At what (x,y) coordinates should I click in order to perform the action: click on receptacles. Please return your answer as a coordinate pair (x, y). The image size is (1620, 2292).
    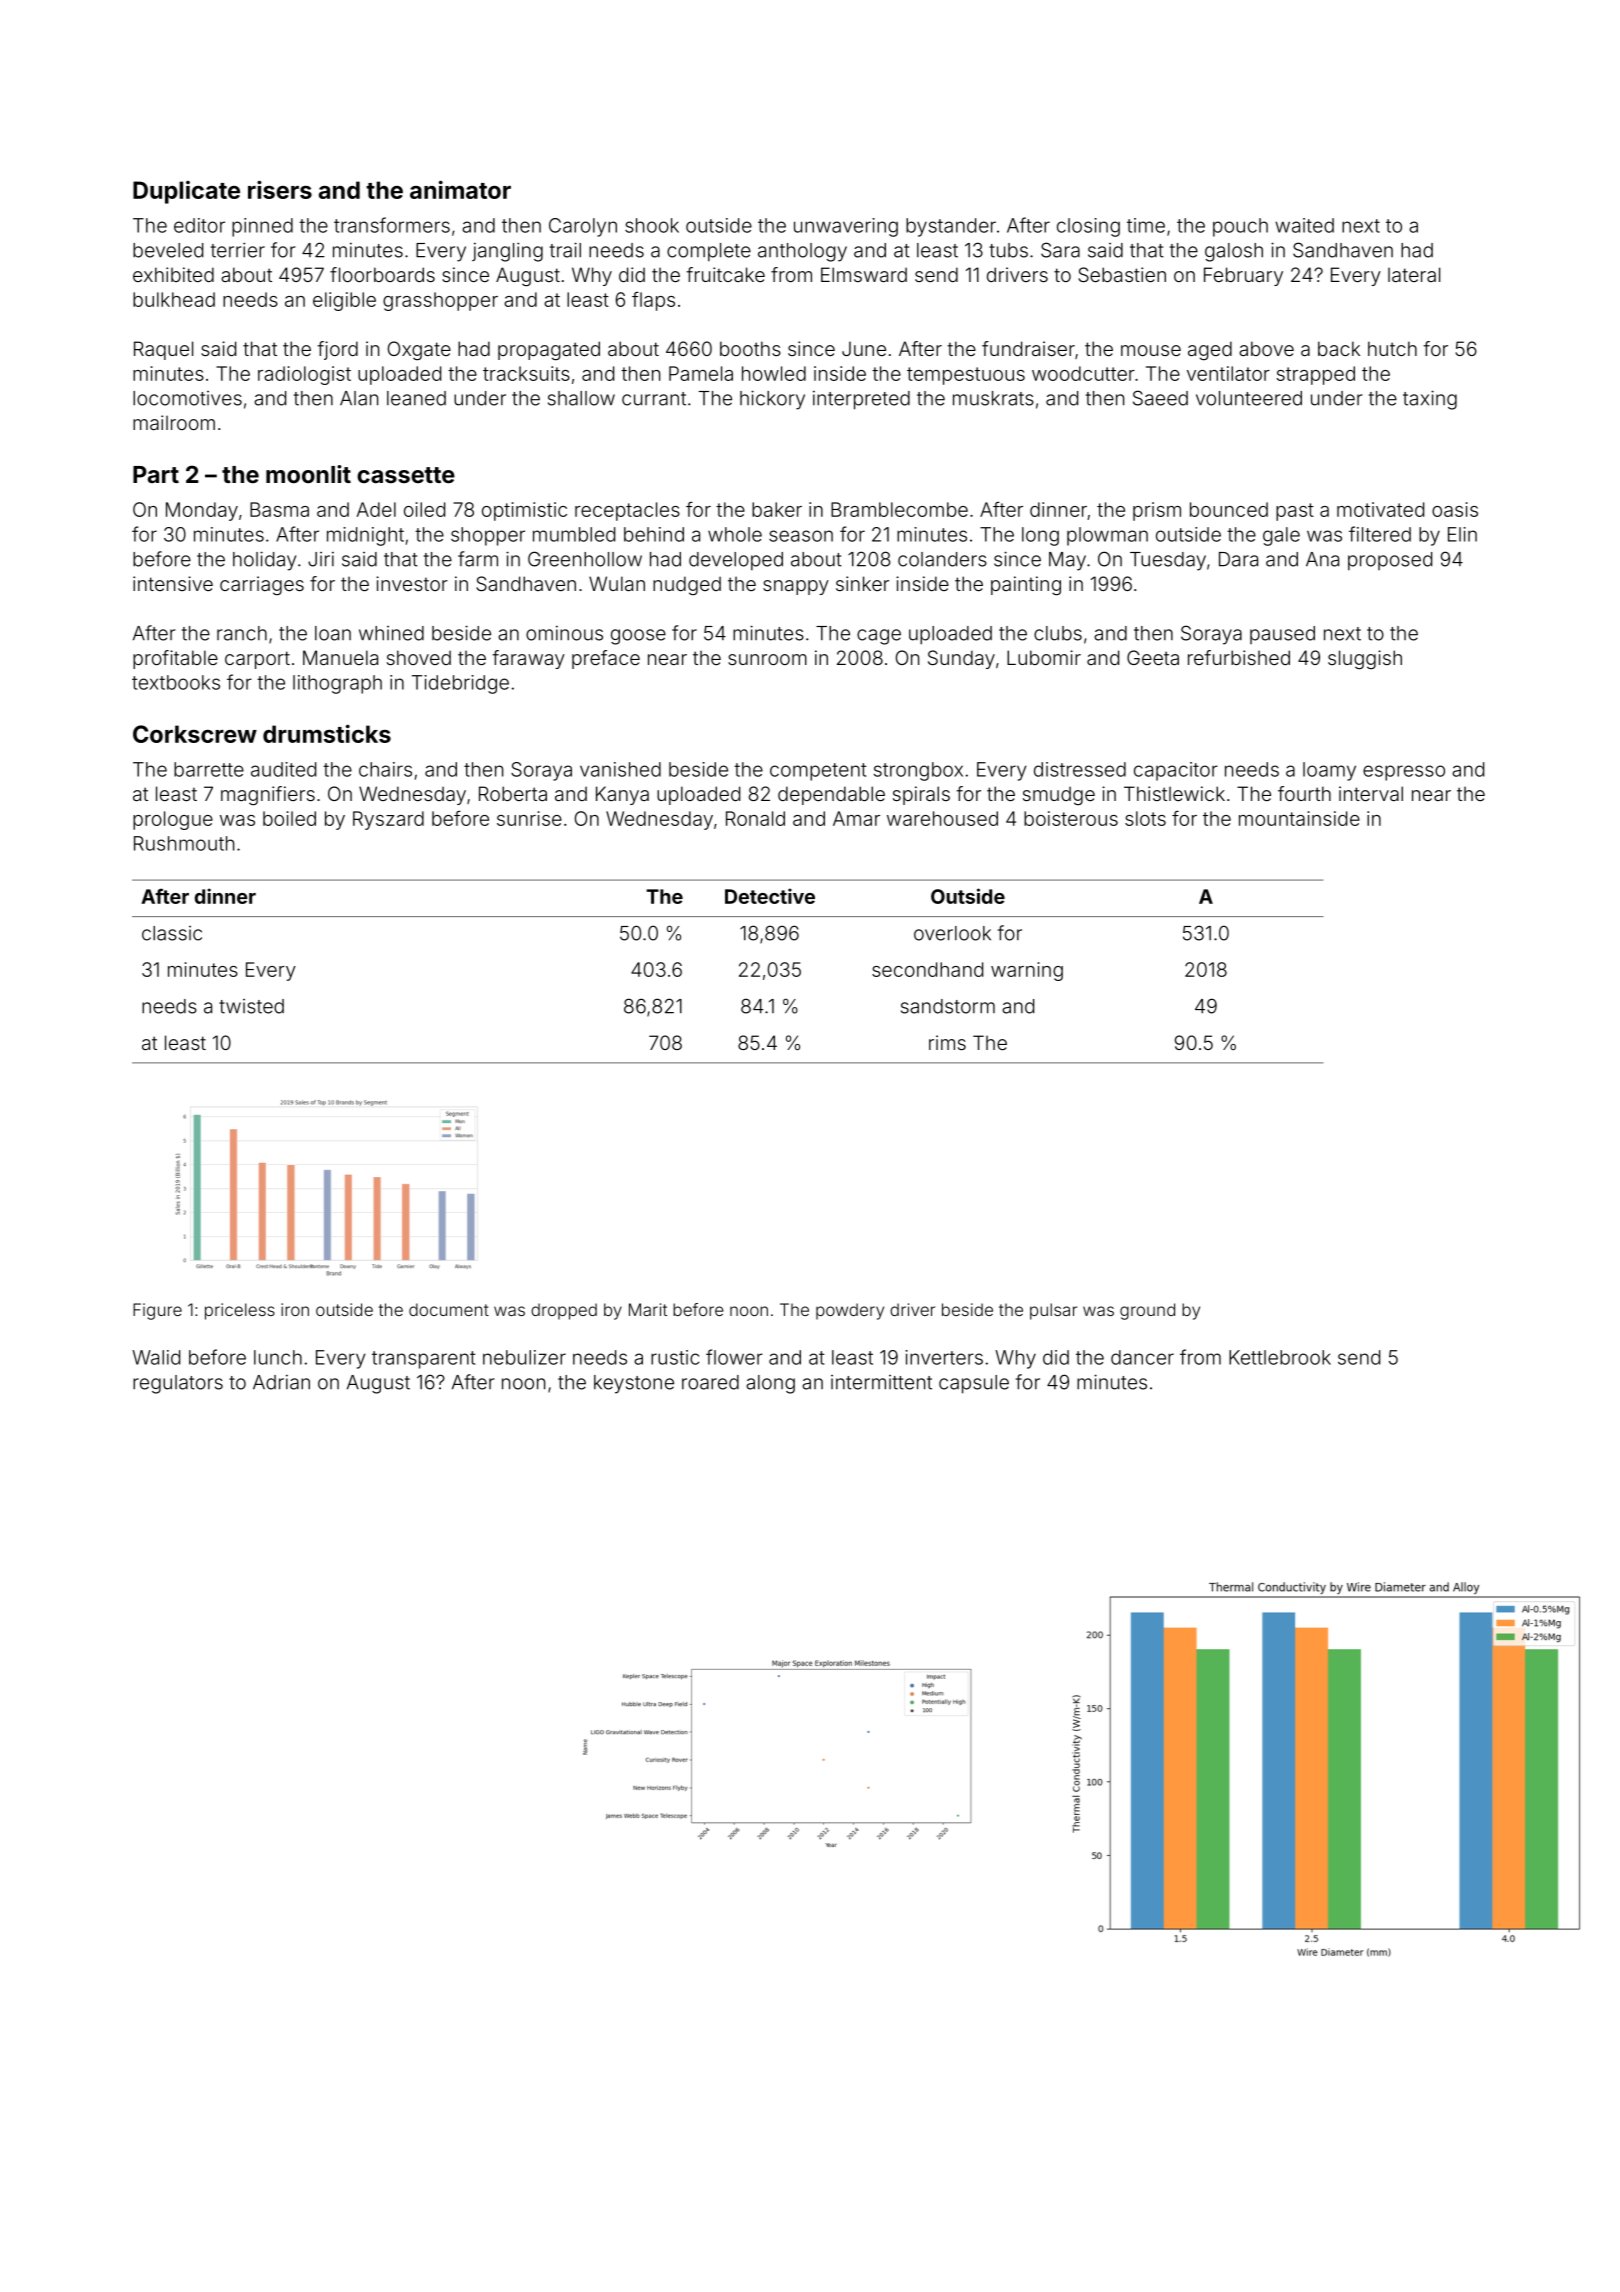
    Looking at the image, I should click on (627, 511).
